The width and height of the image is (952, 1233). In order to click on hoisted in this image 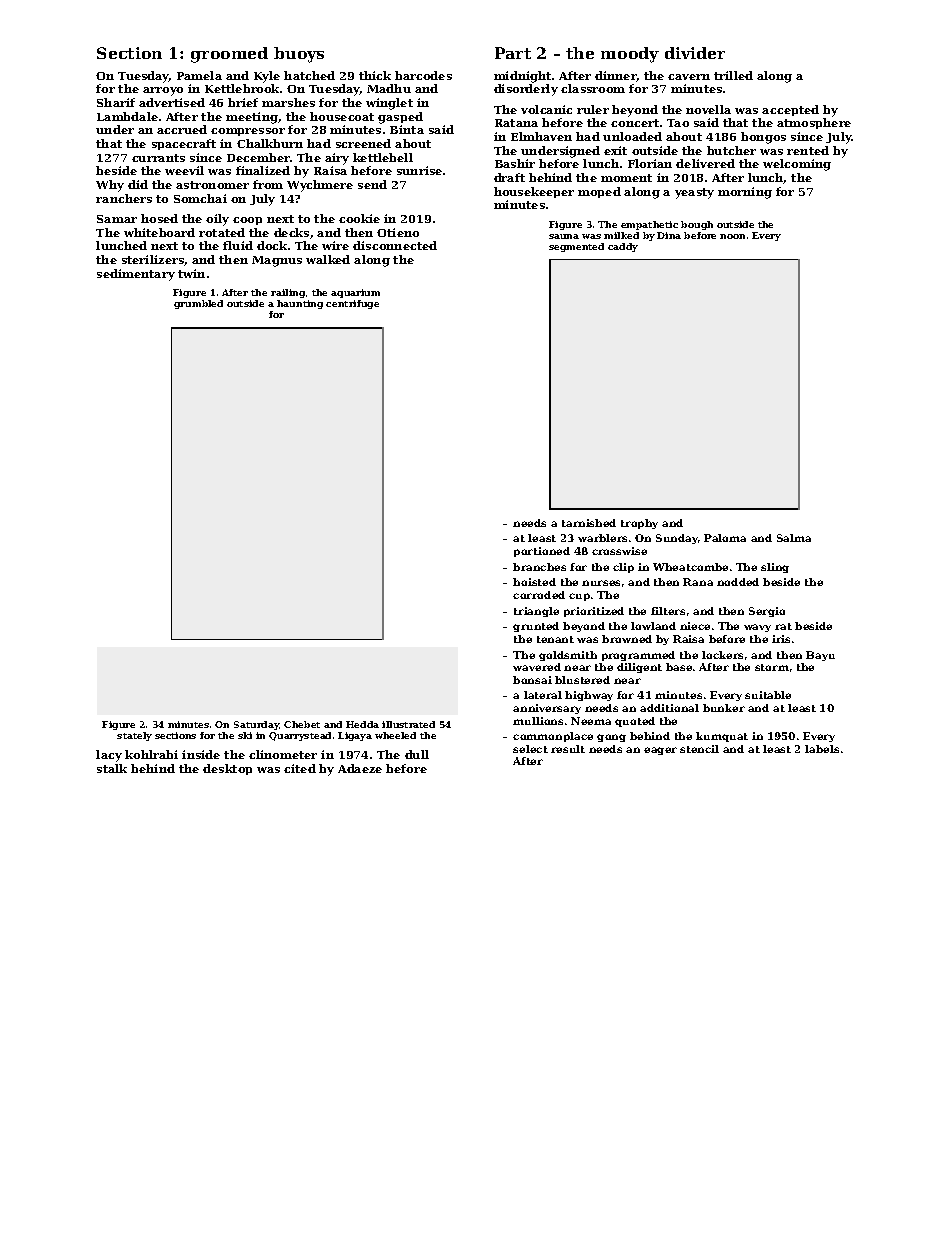, I will do `click(534, 582)`.
